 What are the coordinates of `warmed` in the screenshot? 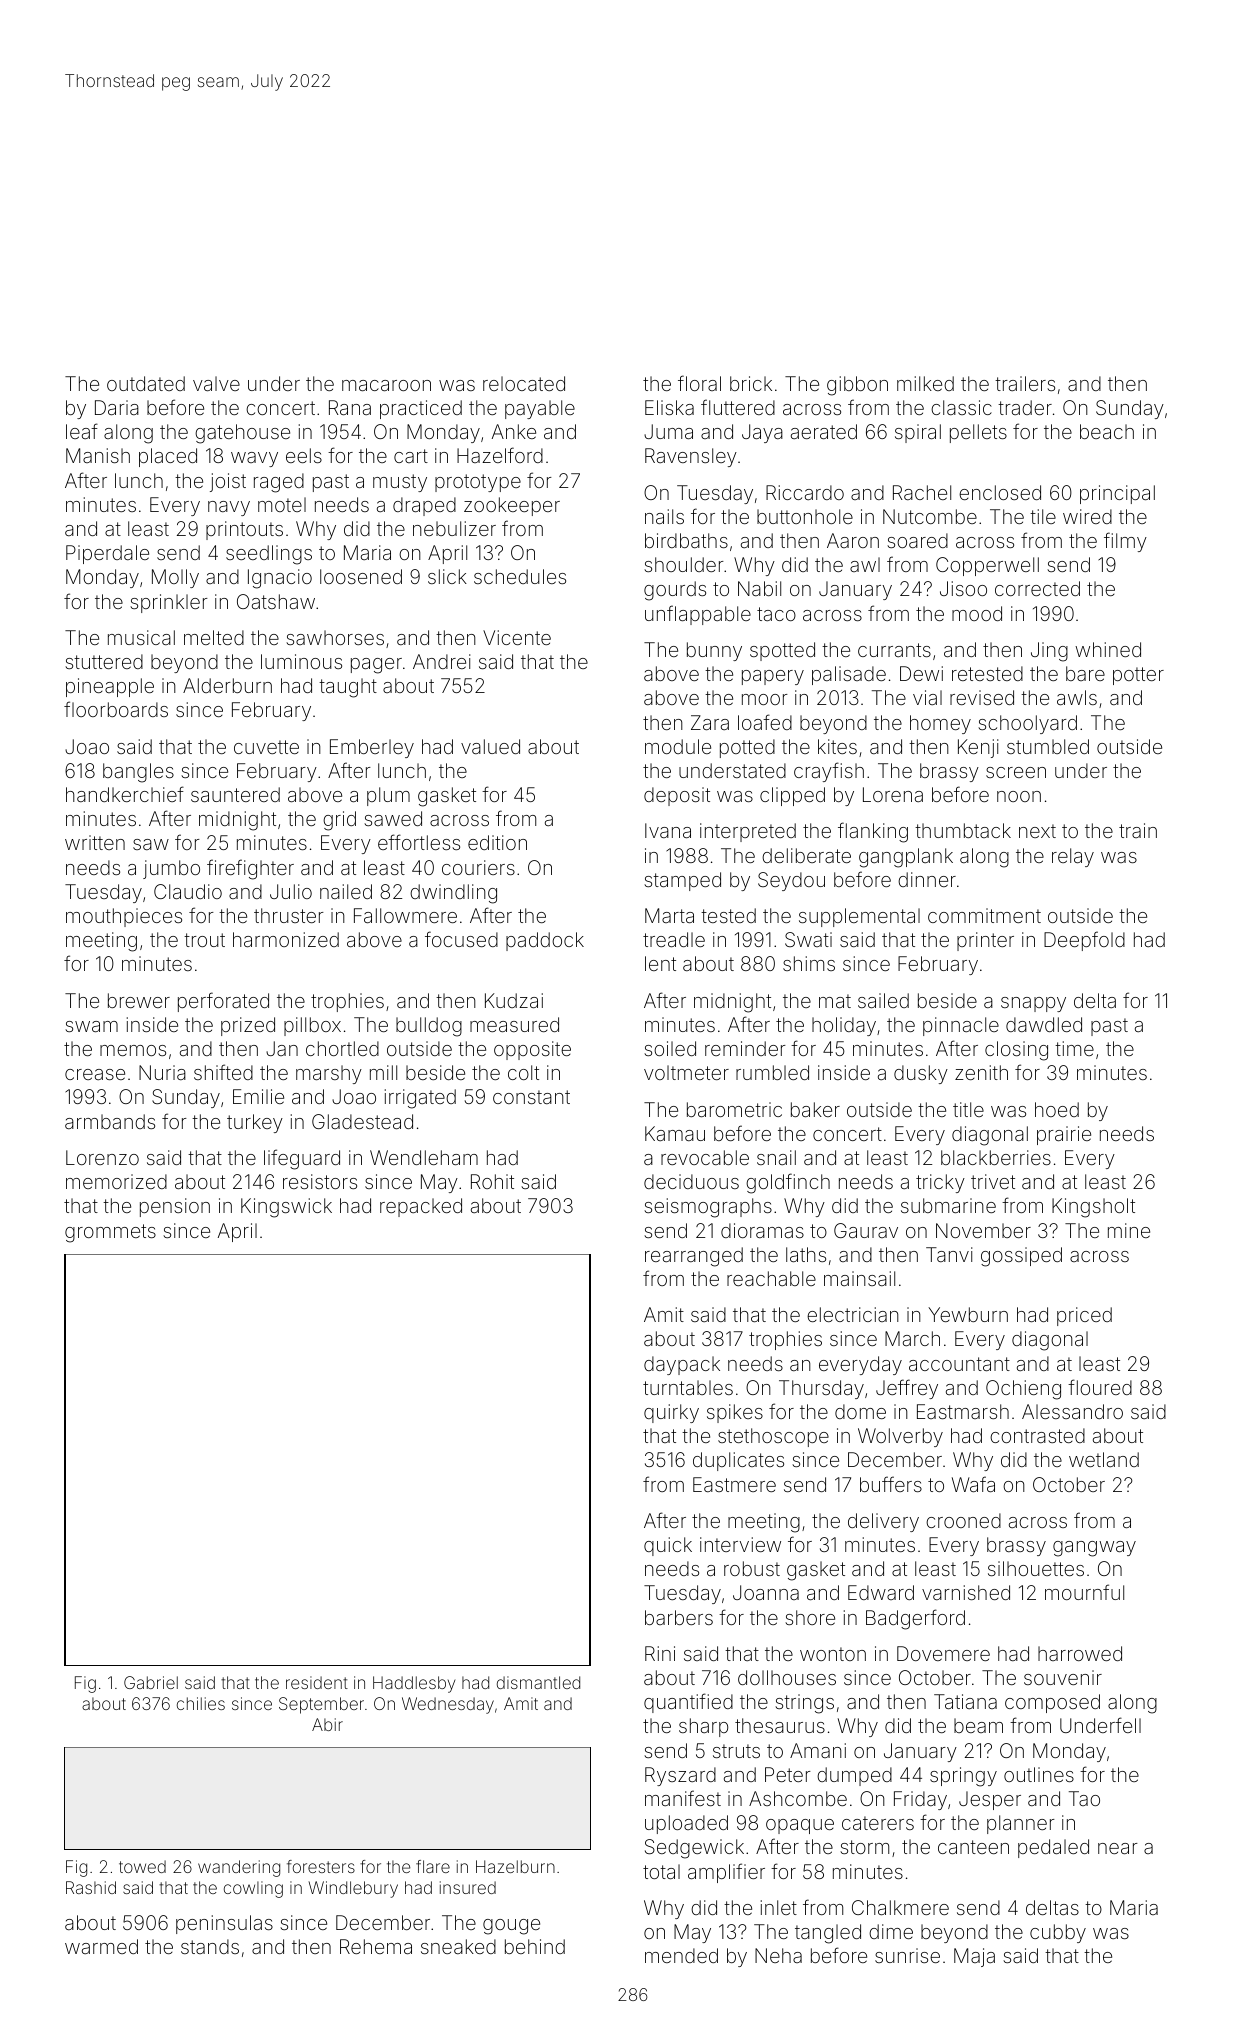 It's located at (101, 1946).
